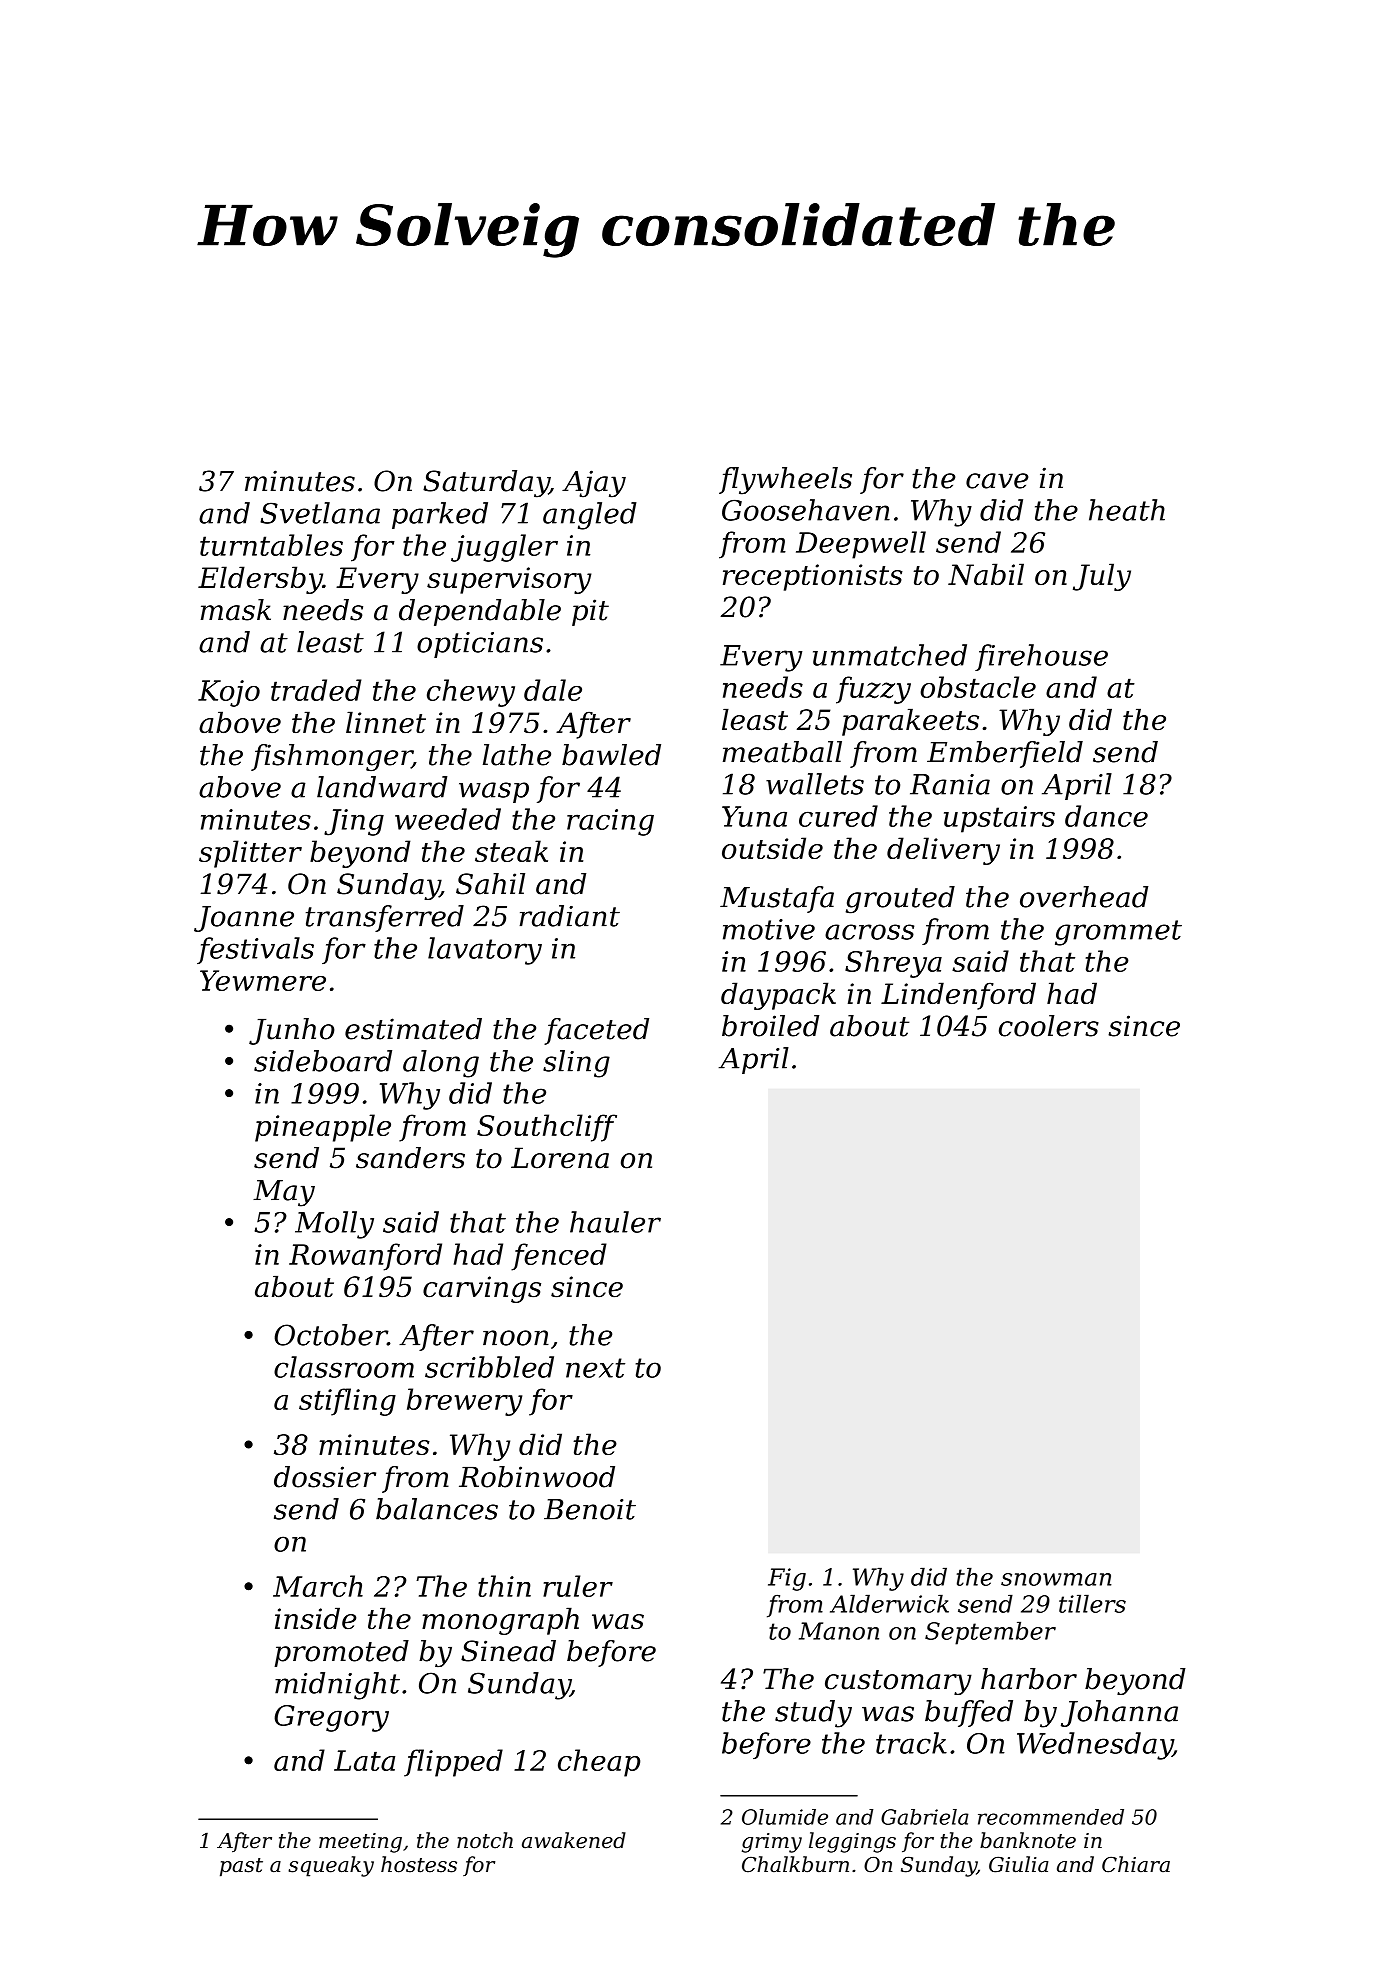 The height and width of the image is (1969, 1386). I want to click on steak, so click(511, 851).
